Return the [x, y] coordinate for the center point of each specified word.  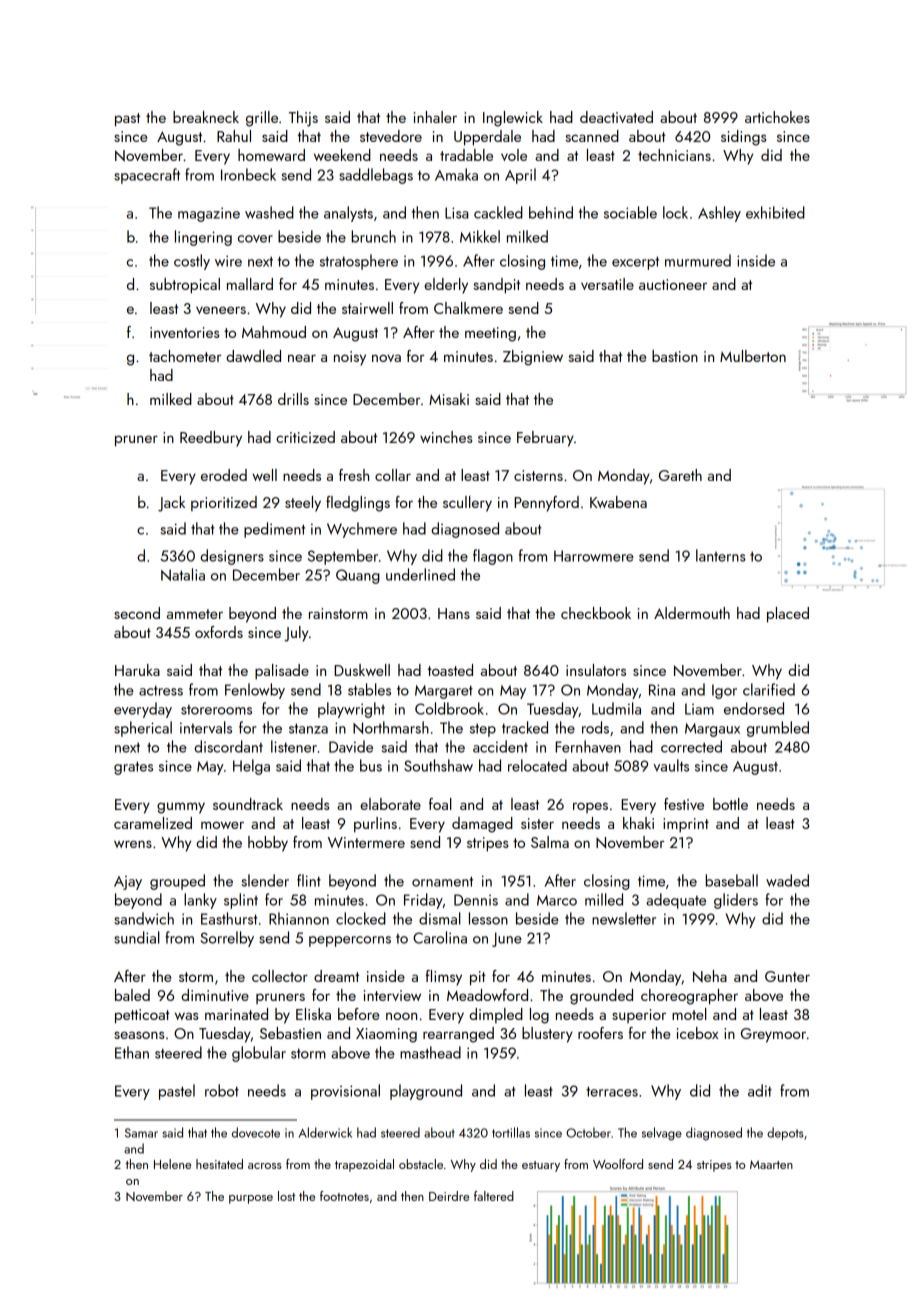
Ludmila [616, 708]
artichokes [777, 117]
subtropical [185, 286]
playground [426, 1092]
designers [232, 557]
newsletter [624, 918]
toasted [450, 670]
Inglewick [513, 119]
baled [132, 995]
